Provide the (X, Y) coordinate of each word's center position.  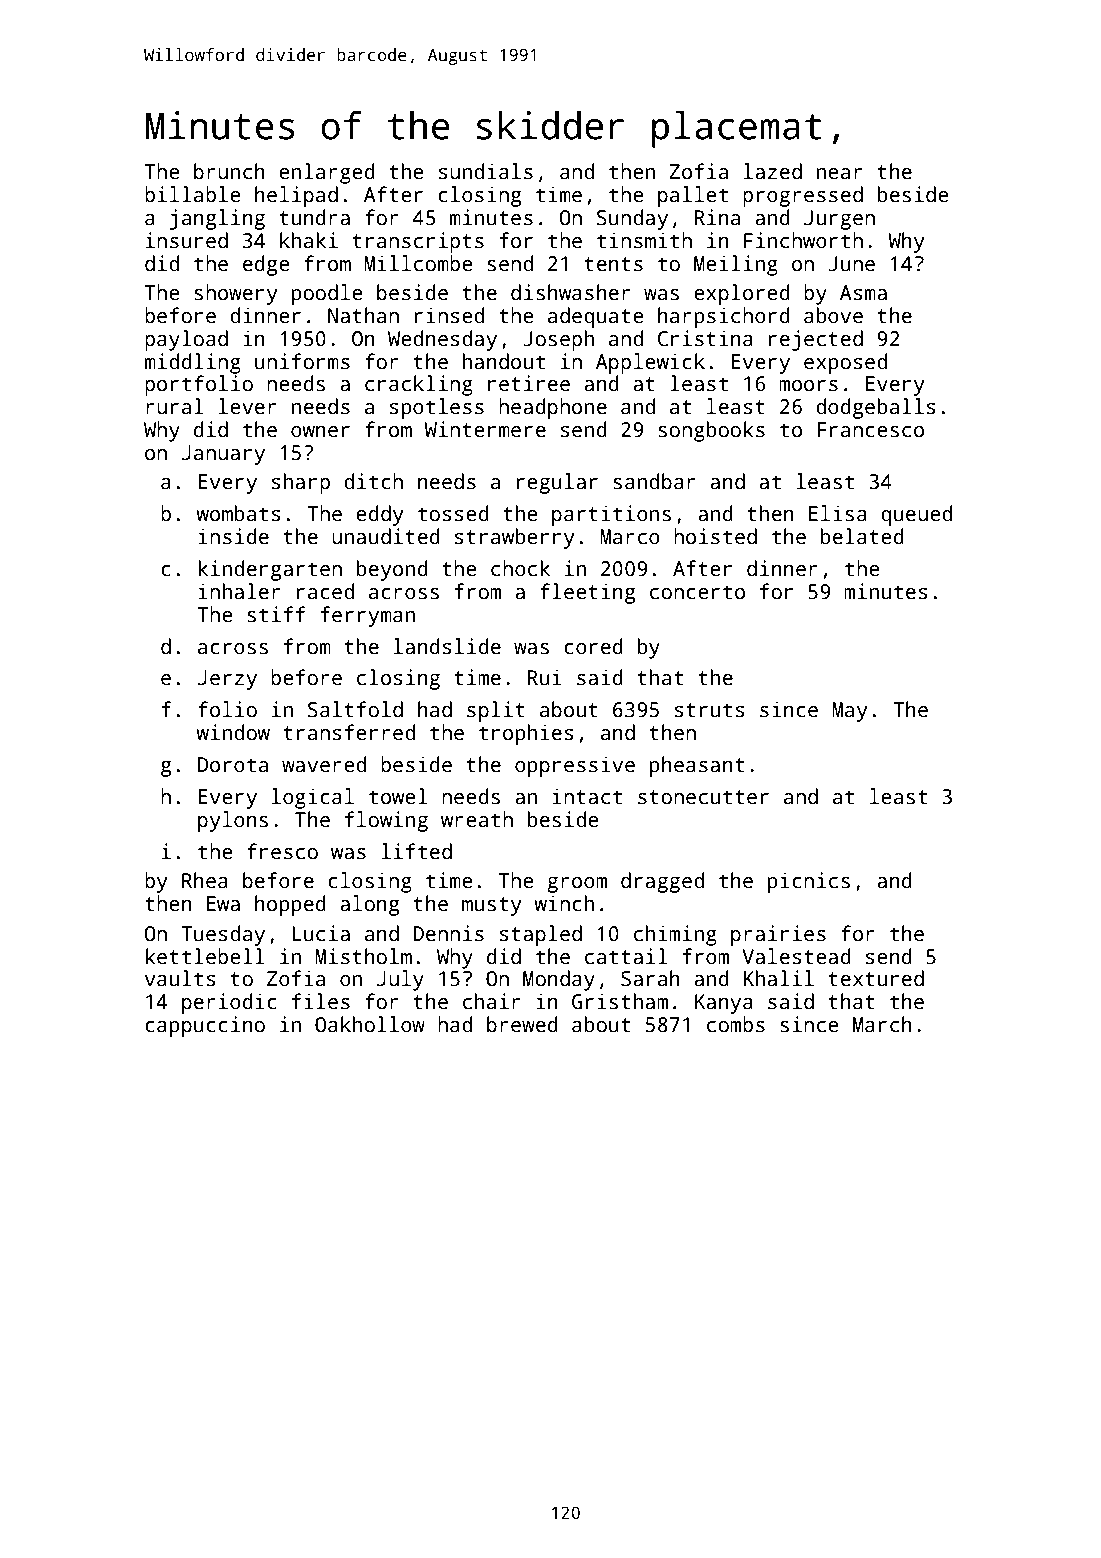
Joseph (558, 340)
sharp (301, 483)
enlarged (327, 173)
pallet (693, 196)
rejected (816, 340)
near (840, 174)
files (321, 1001)
